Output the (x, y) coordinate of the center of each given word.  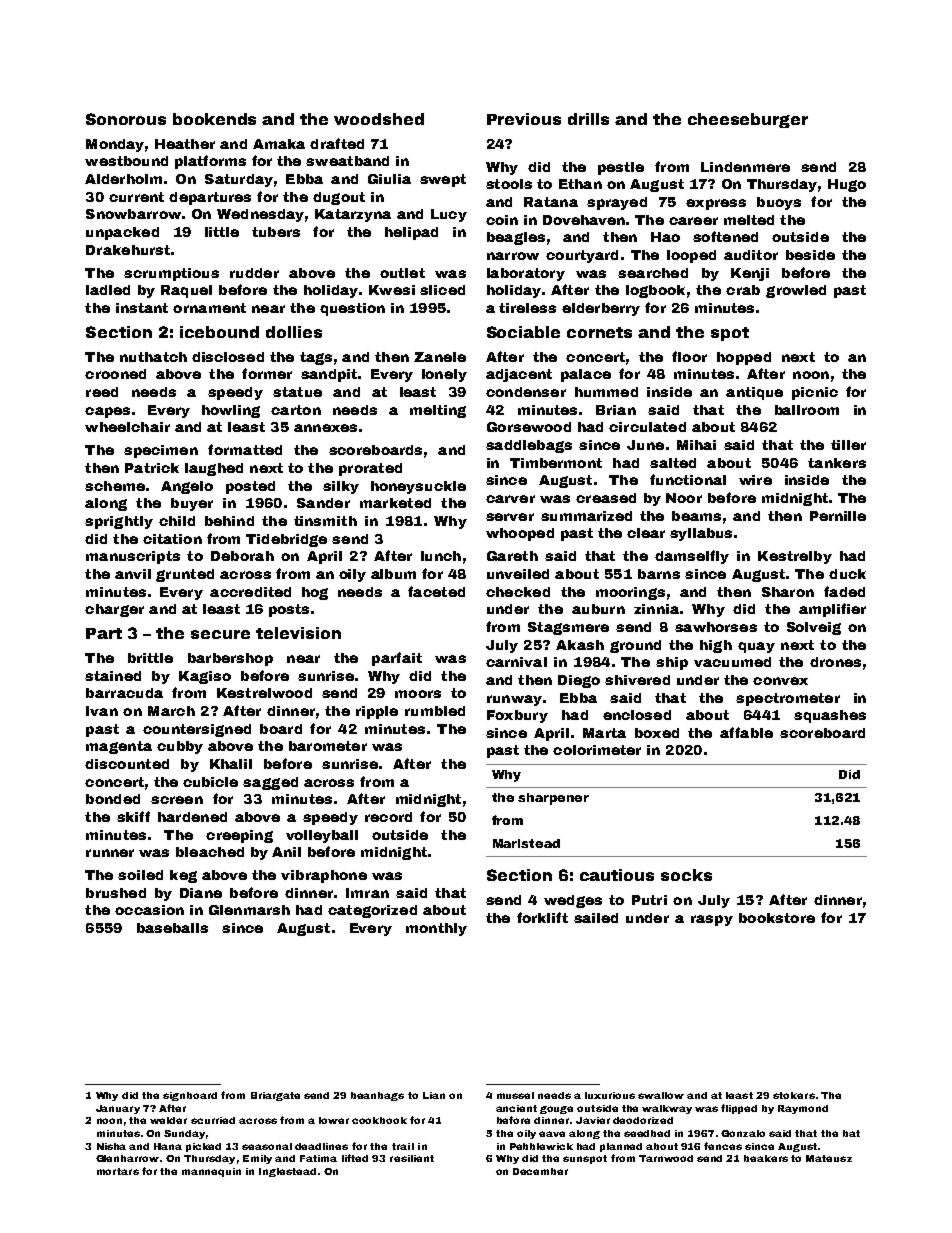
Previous (524, 119)
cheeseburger (748, 120)
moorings (630, 593)
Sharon (788, 592)
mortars (118, 1171)
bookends (214, 119)
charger (114, 610)
